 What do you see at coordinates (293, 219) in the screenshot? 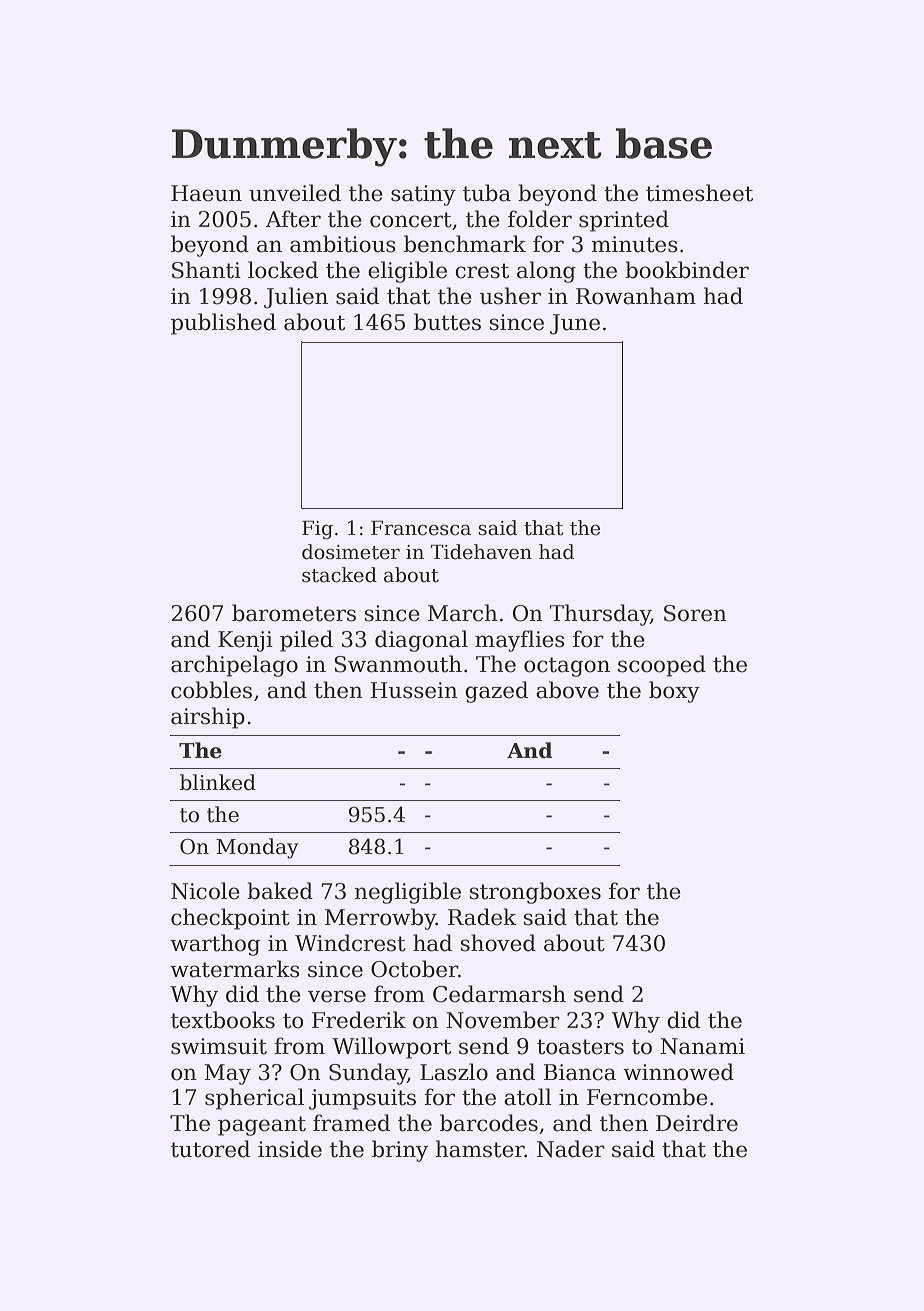
I see `After` at bounding box center [293, 219].
